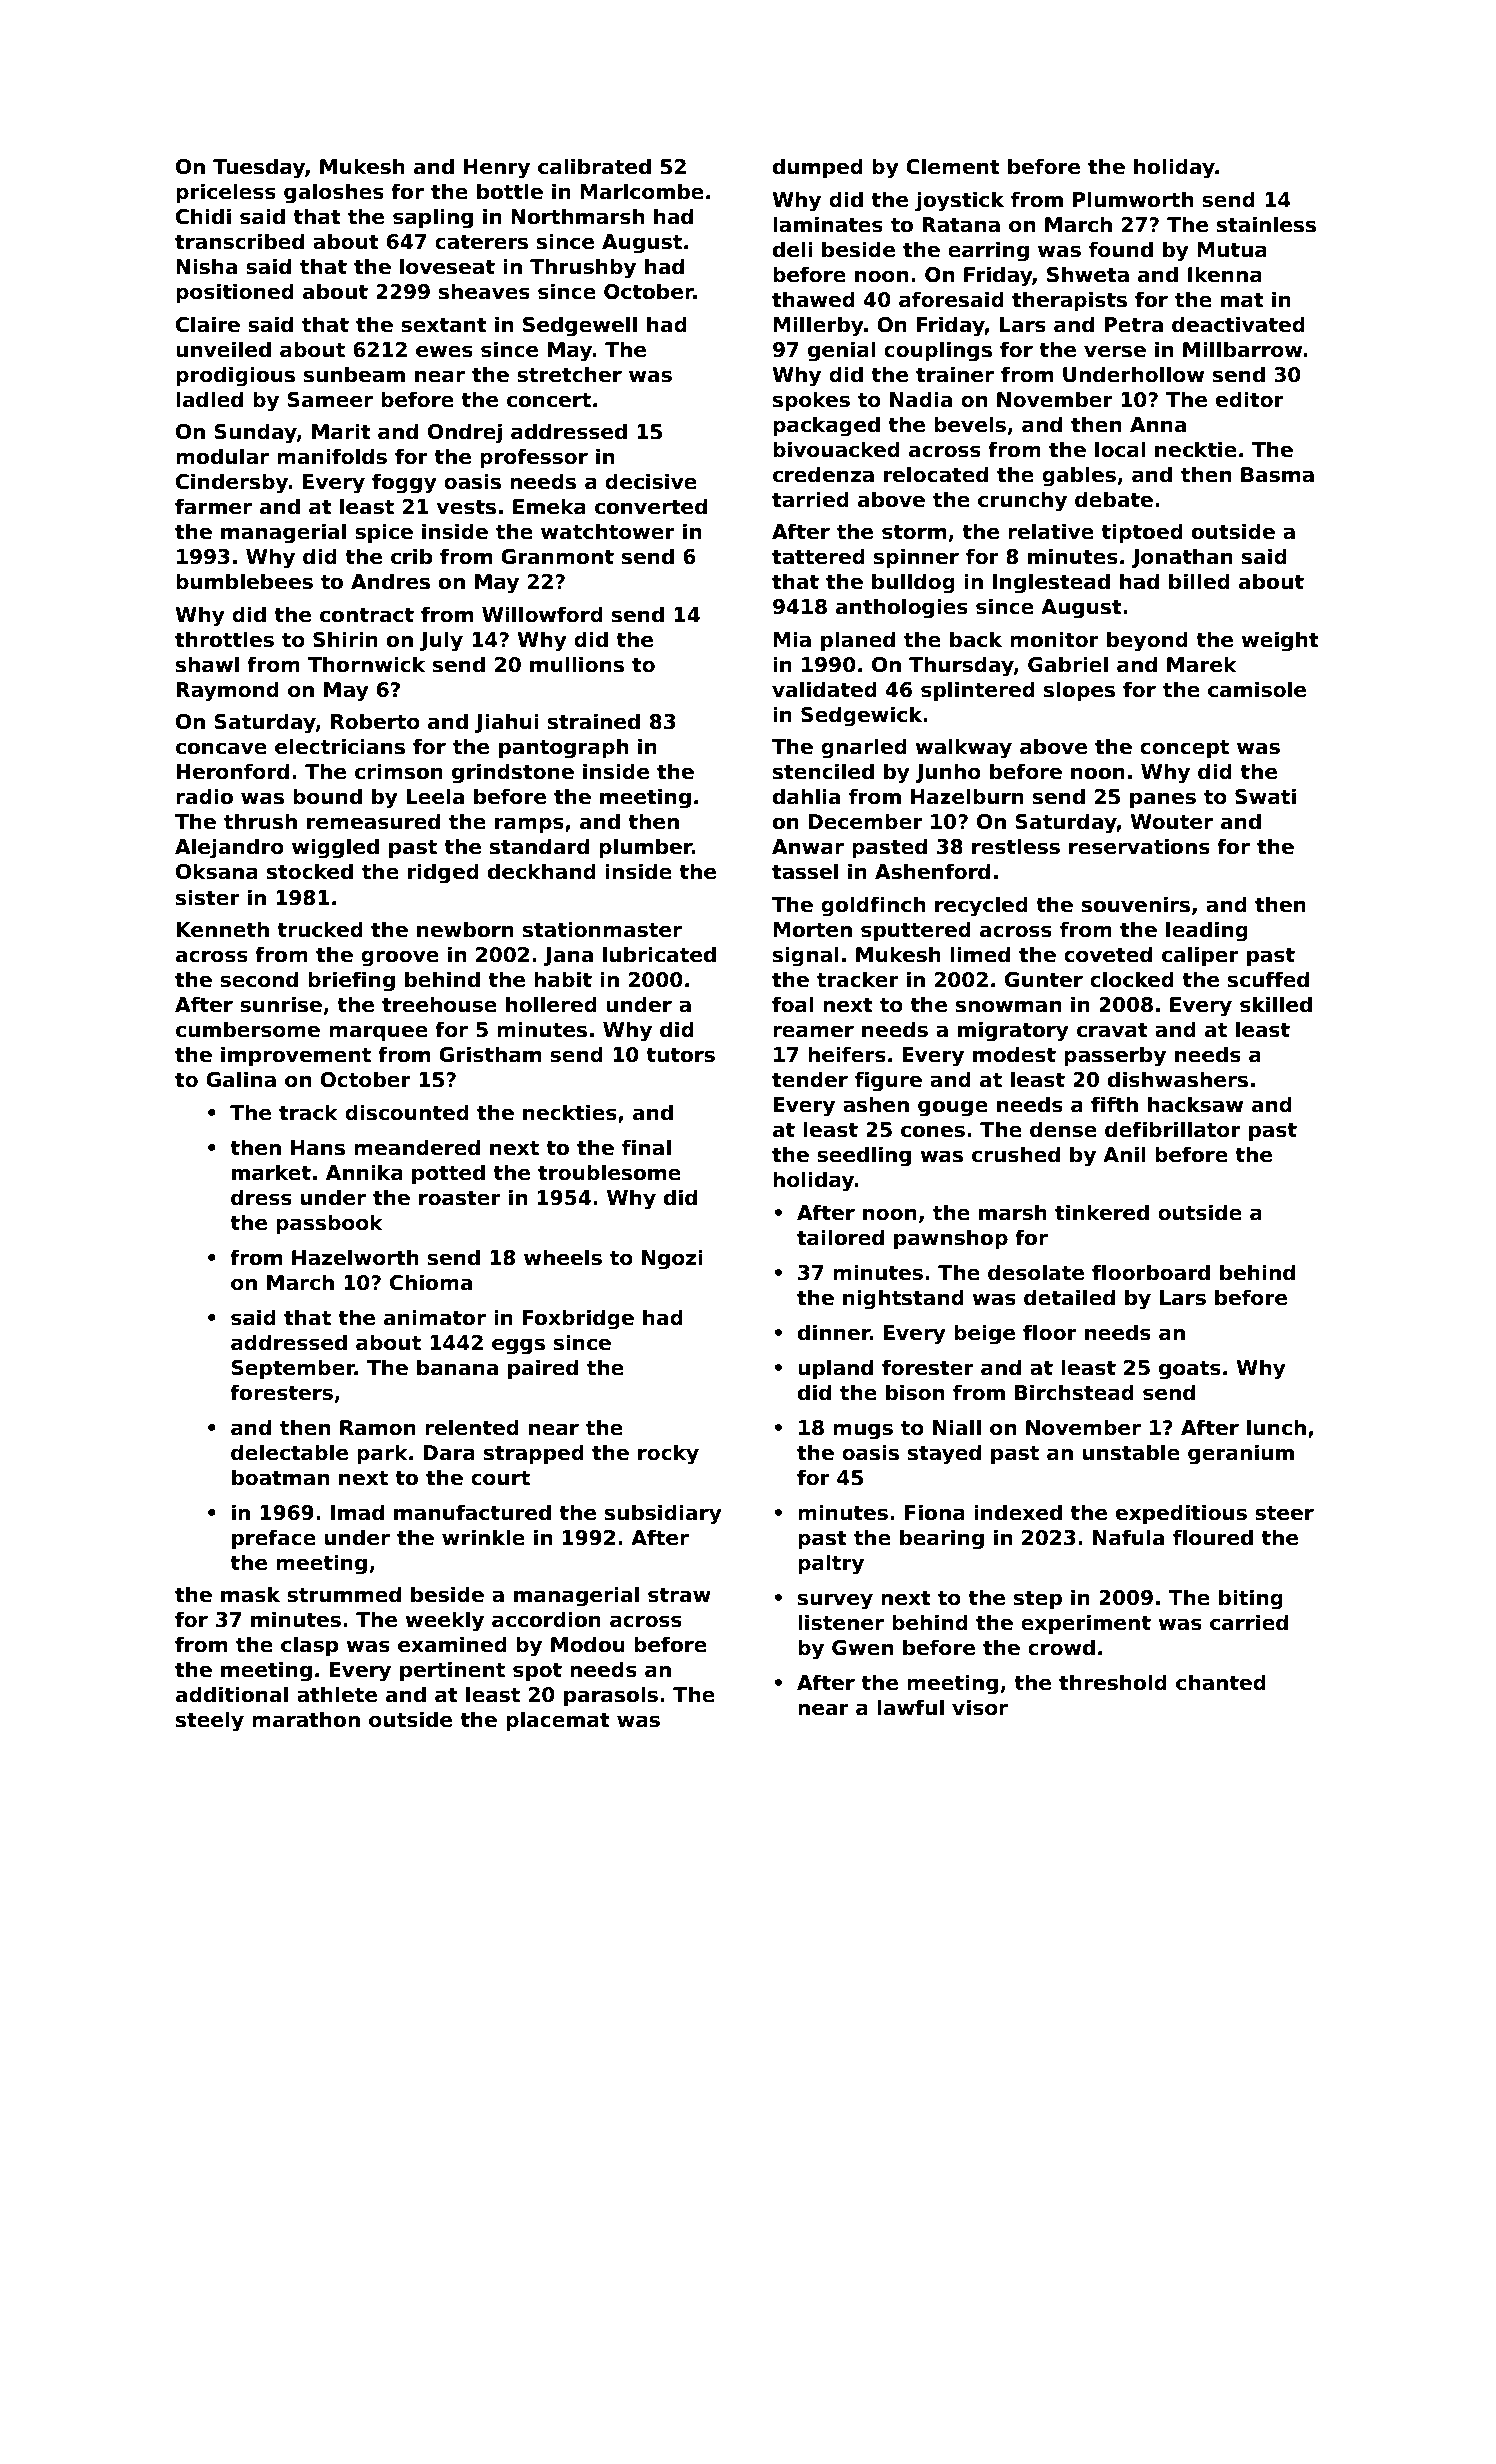 The height and width of the page is (2464, 1496). Describe the element at coordinates (594, 166) in the page. I see `calibrated` at that location.
